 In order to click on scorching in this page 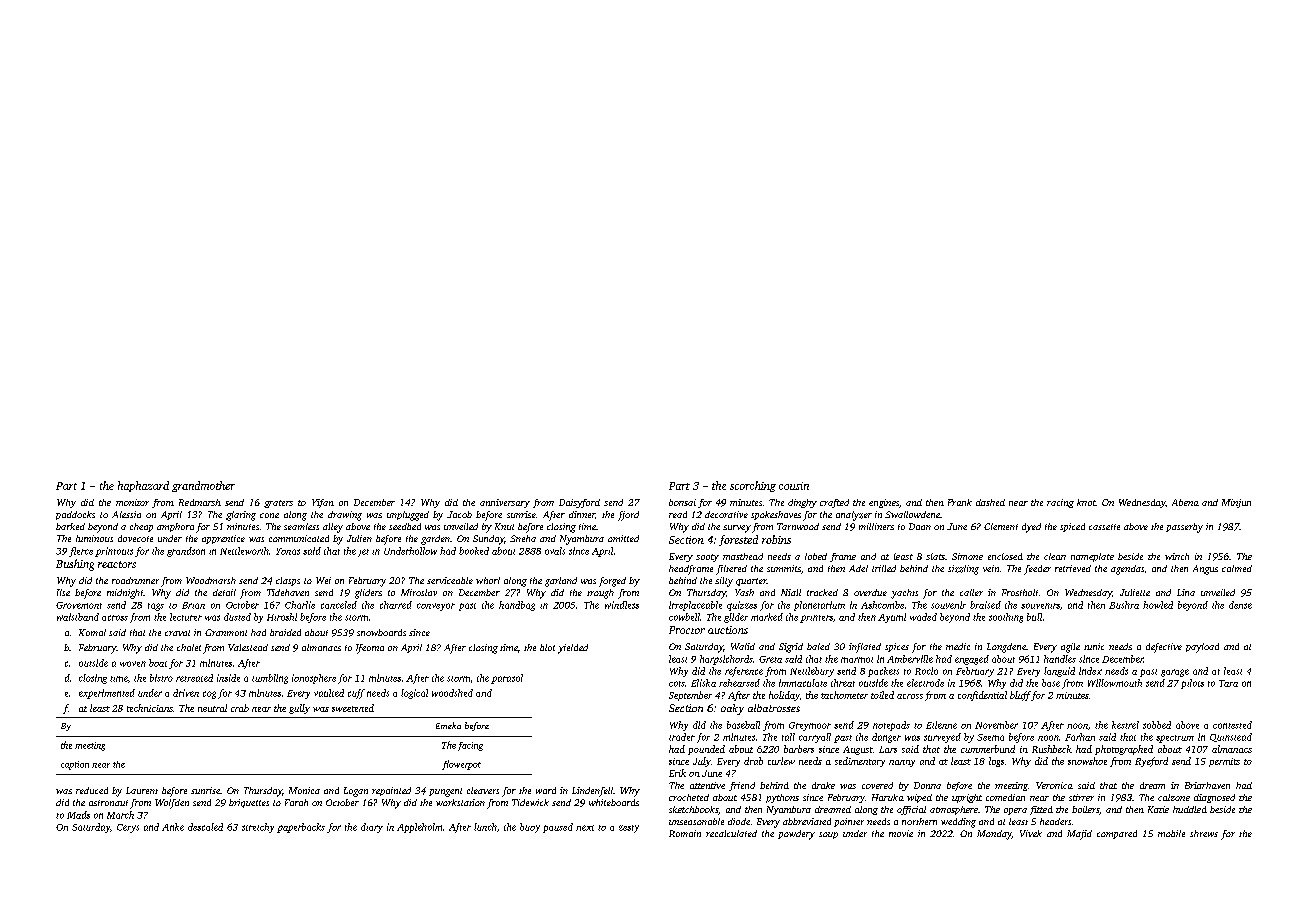, I will do `click(753, 486)`.
